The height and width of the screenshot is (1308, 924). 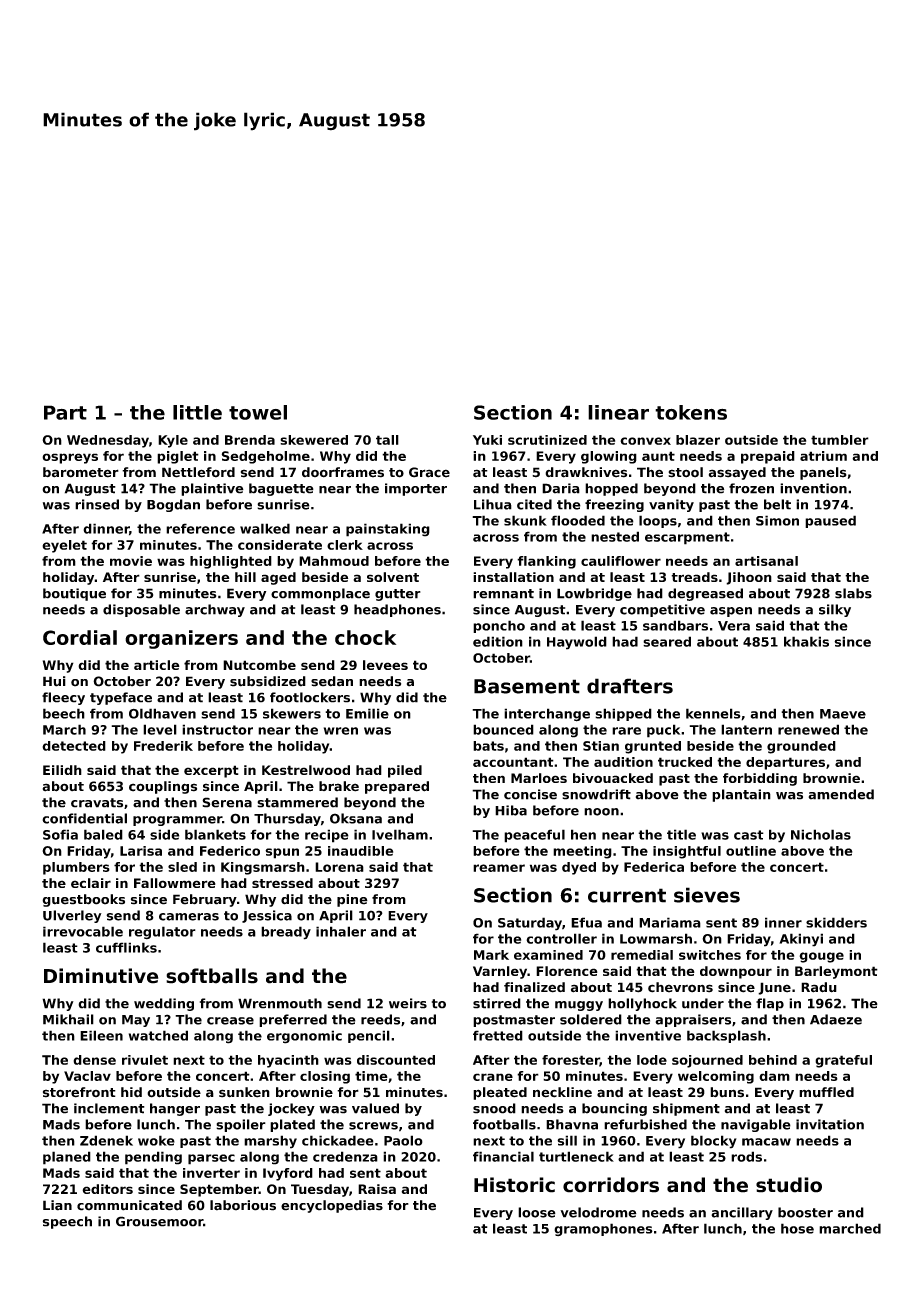 What do you see at coordinates (499, 868) in the screenshot?
I see `reamer` at bounding box center [499, 868].
